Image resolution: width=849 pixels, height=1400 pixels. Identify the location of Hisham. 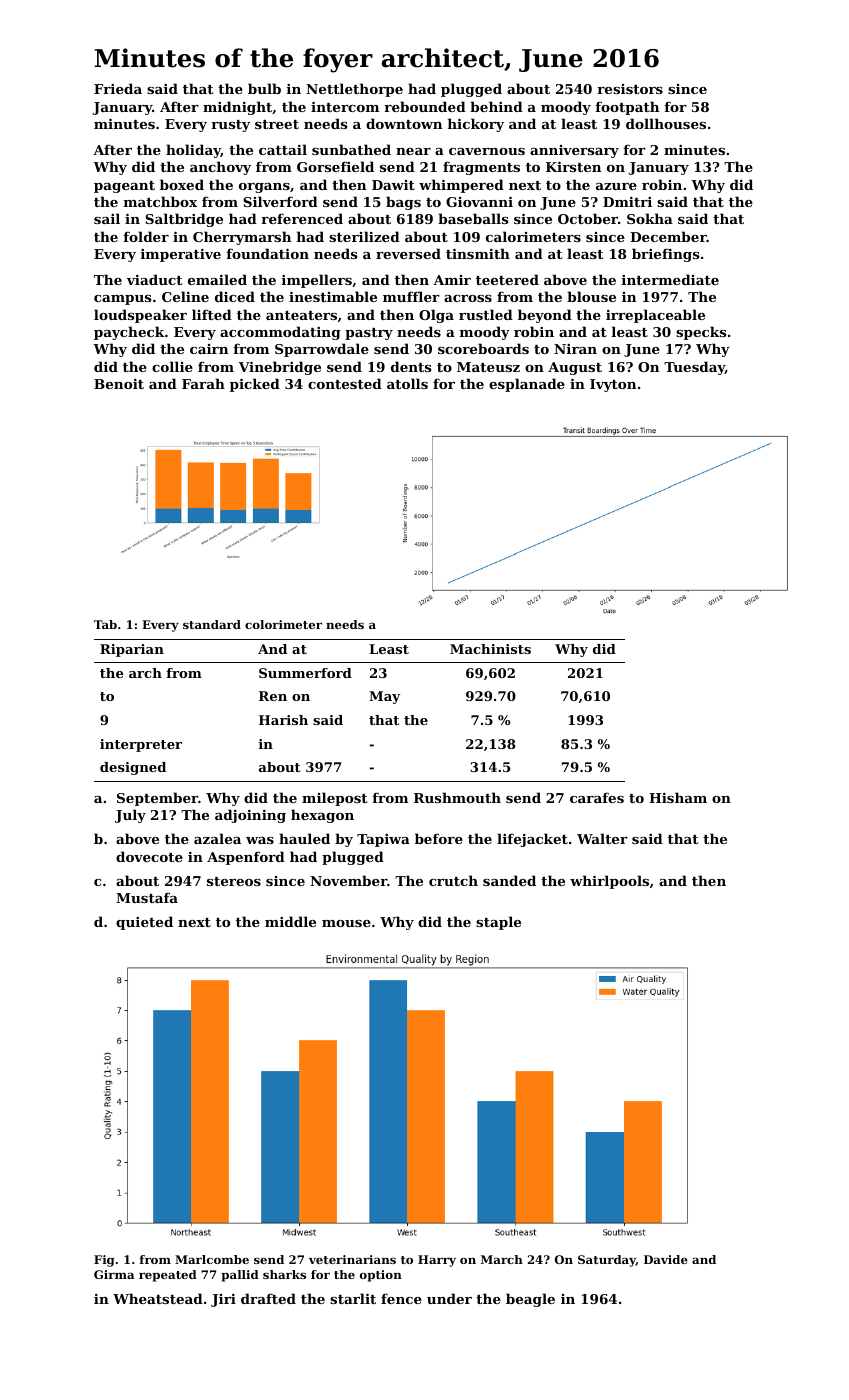
(678, 797).
